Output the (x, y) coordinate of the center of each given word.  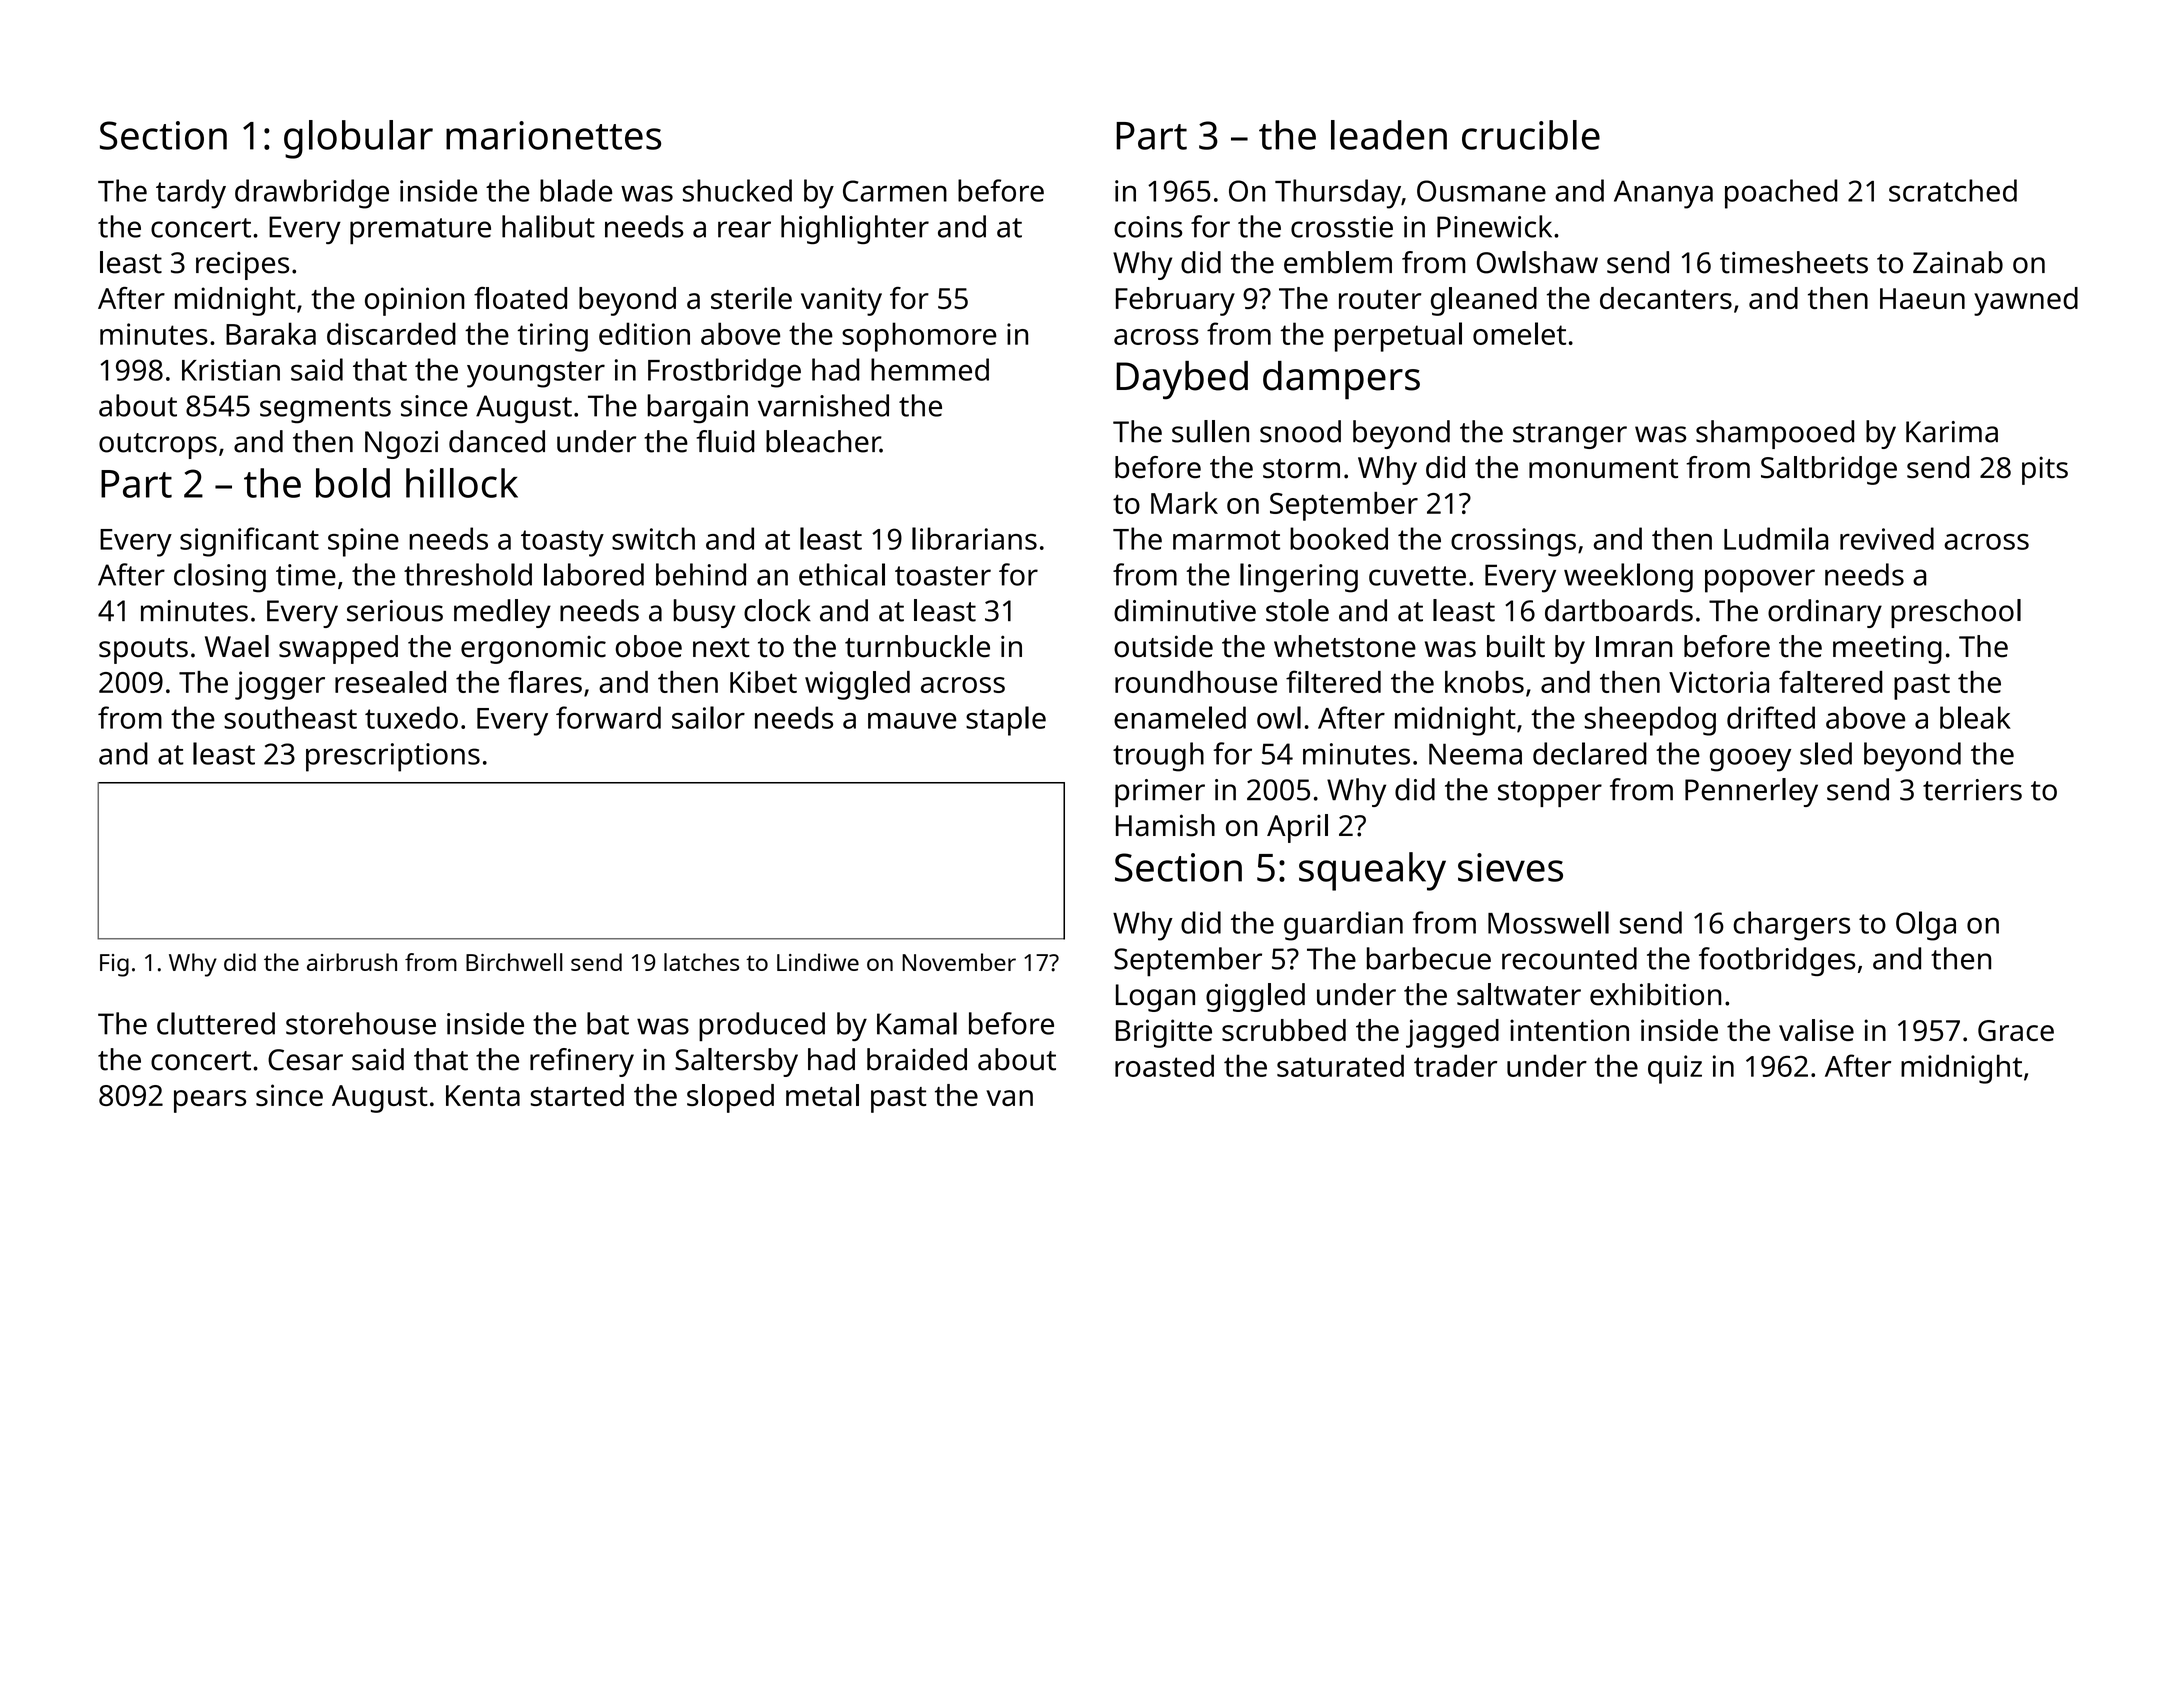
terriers (1972, 790)
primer (1160, 793)
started (577, 1095)
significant (249, 542)
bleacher (823, 441)
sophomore (919, 337)
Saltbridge (1829, 470)
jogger (280, 685)
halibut (548, 226)
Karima (1952, 432)
